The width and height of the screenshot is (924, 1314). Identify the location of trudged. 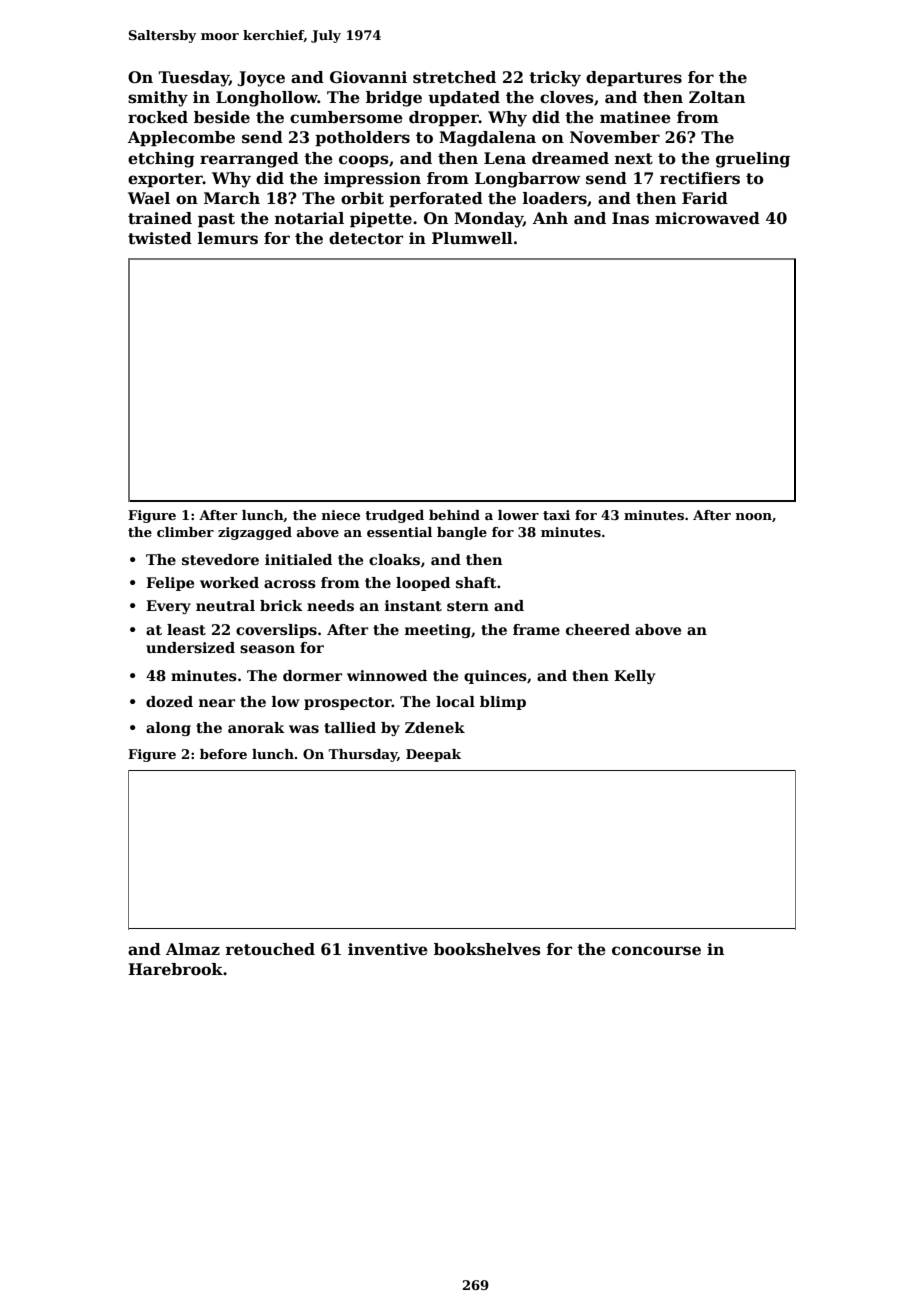
(394, 516).
